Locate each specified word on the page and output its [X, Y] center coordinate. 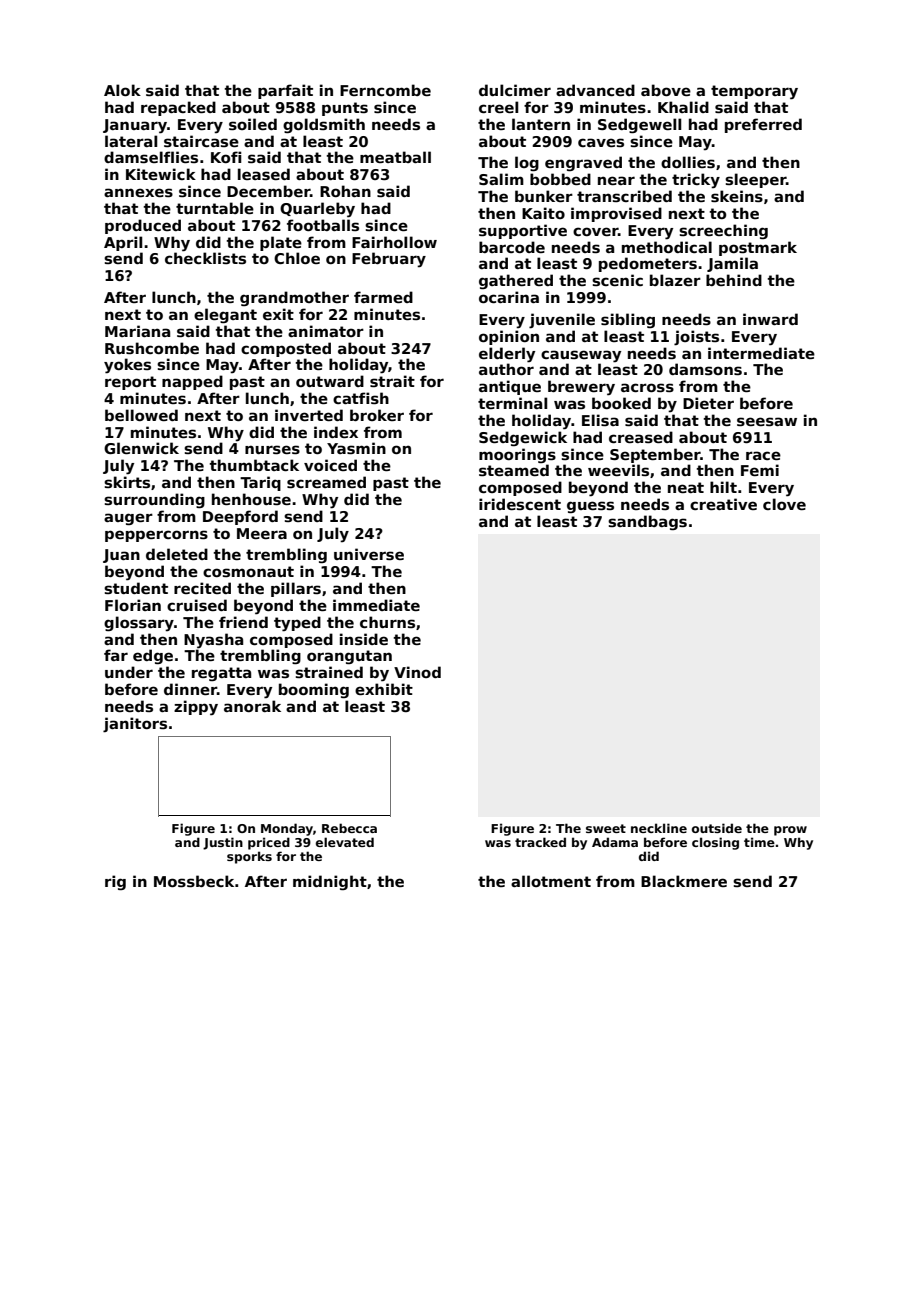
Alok [122, 90]
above [666, 90]
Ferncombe [385, 90]
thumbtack [254, 465]
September [655, 455]
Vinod [417, 672]
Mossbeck [194, 881]
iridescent [520, 504]
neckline [659, 828]
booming [314, 690]
